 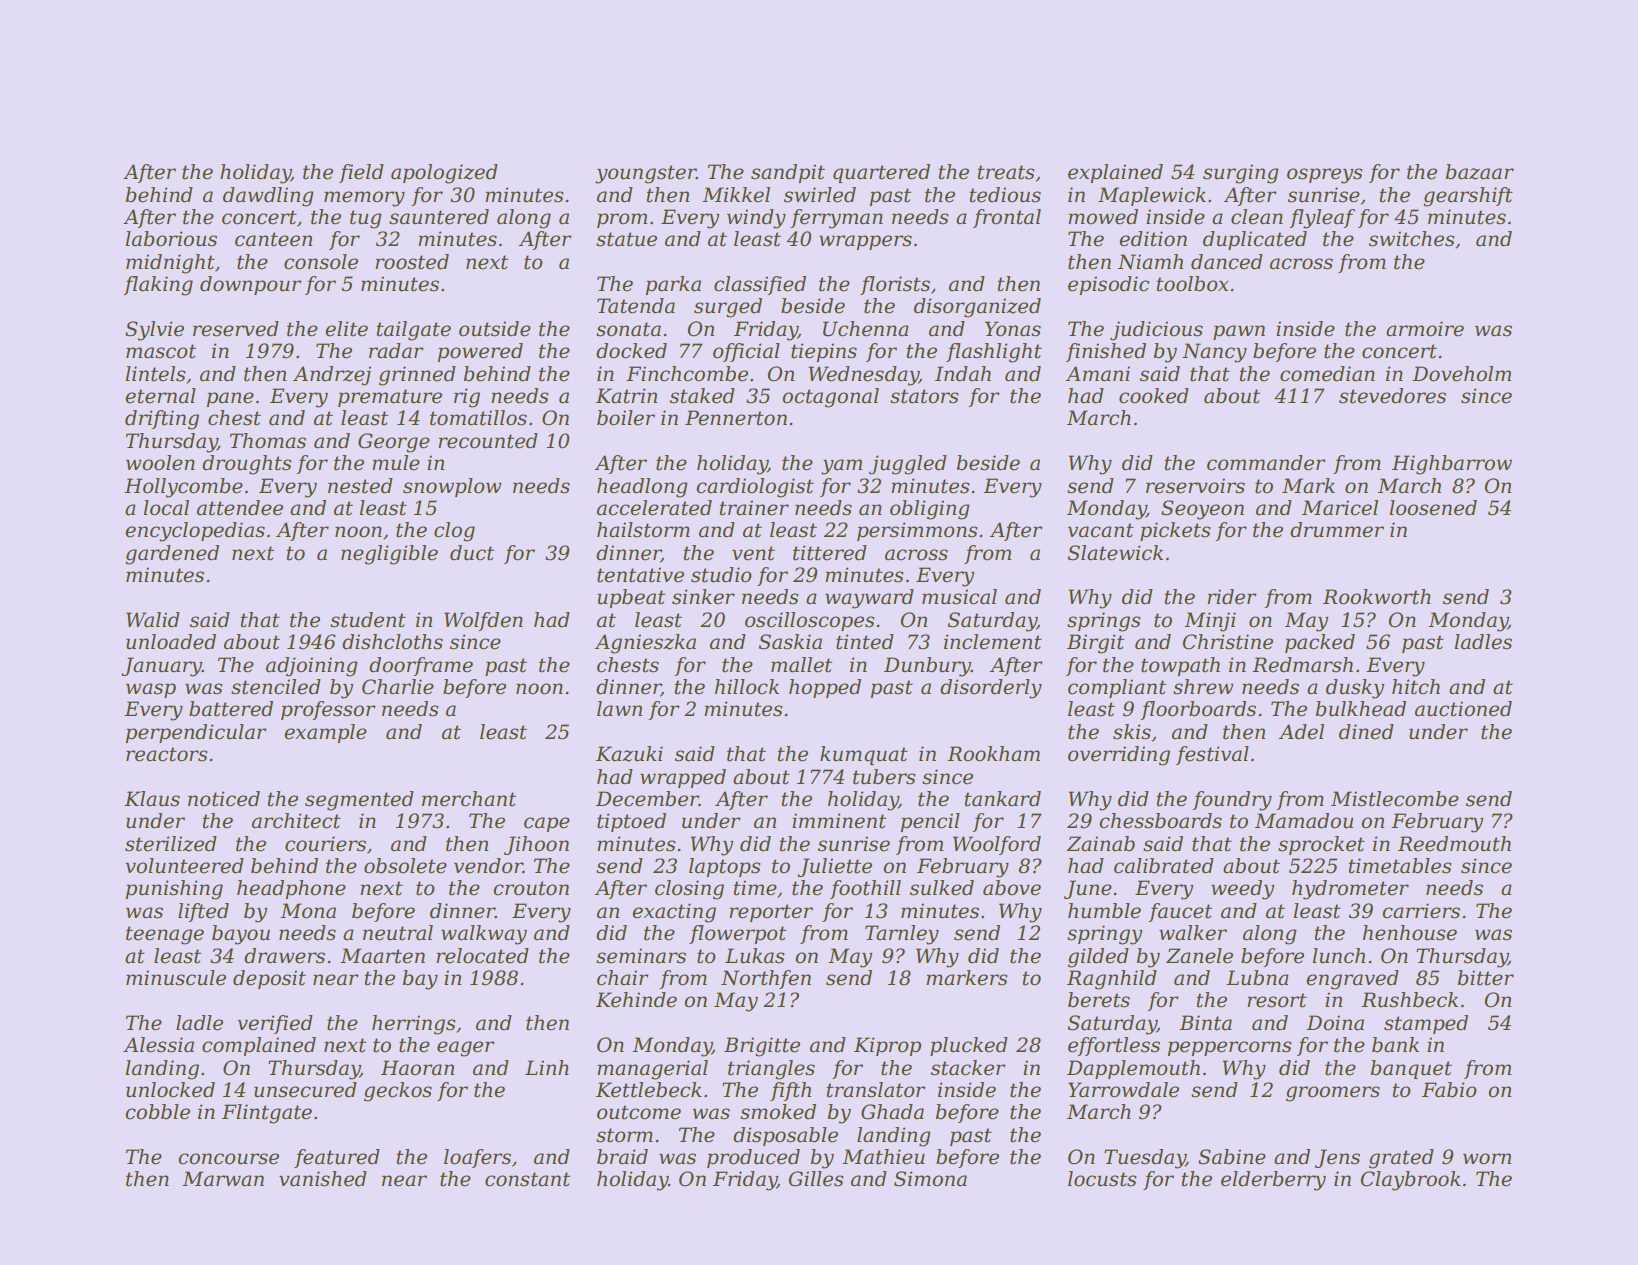 I want to click on flaking, so click(x=158, y=286).
